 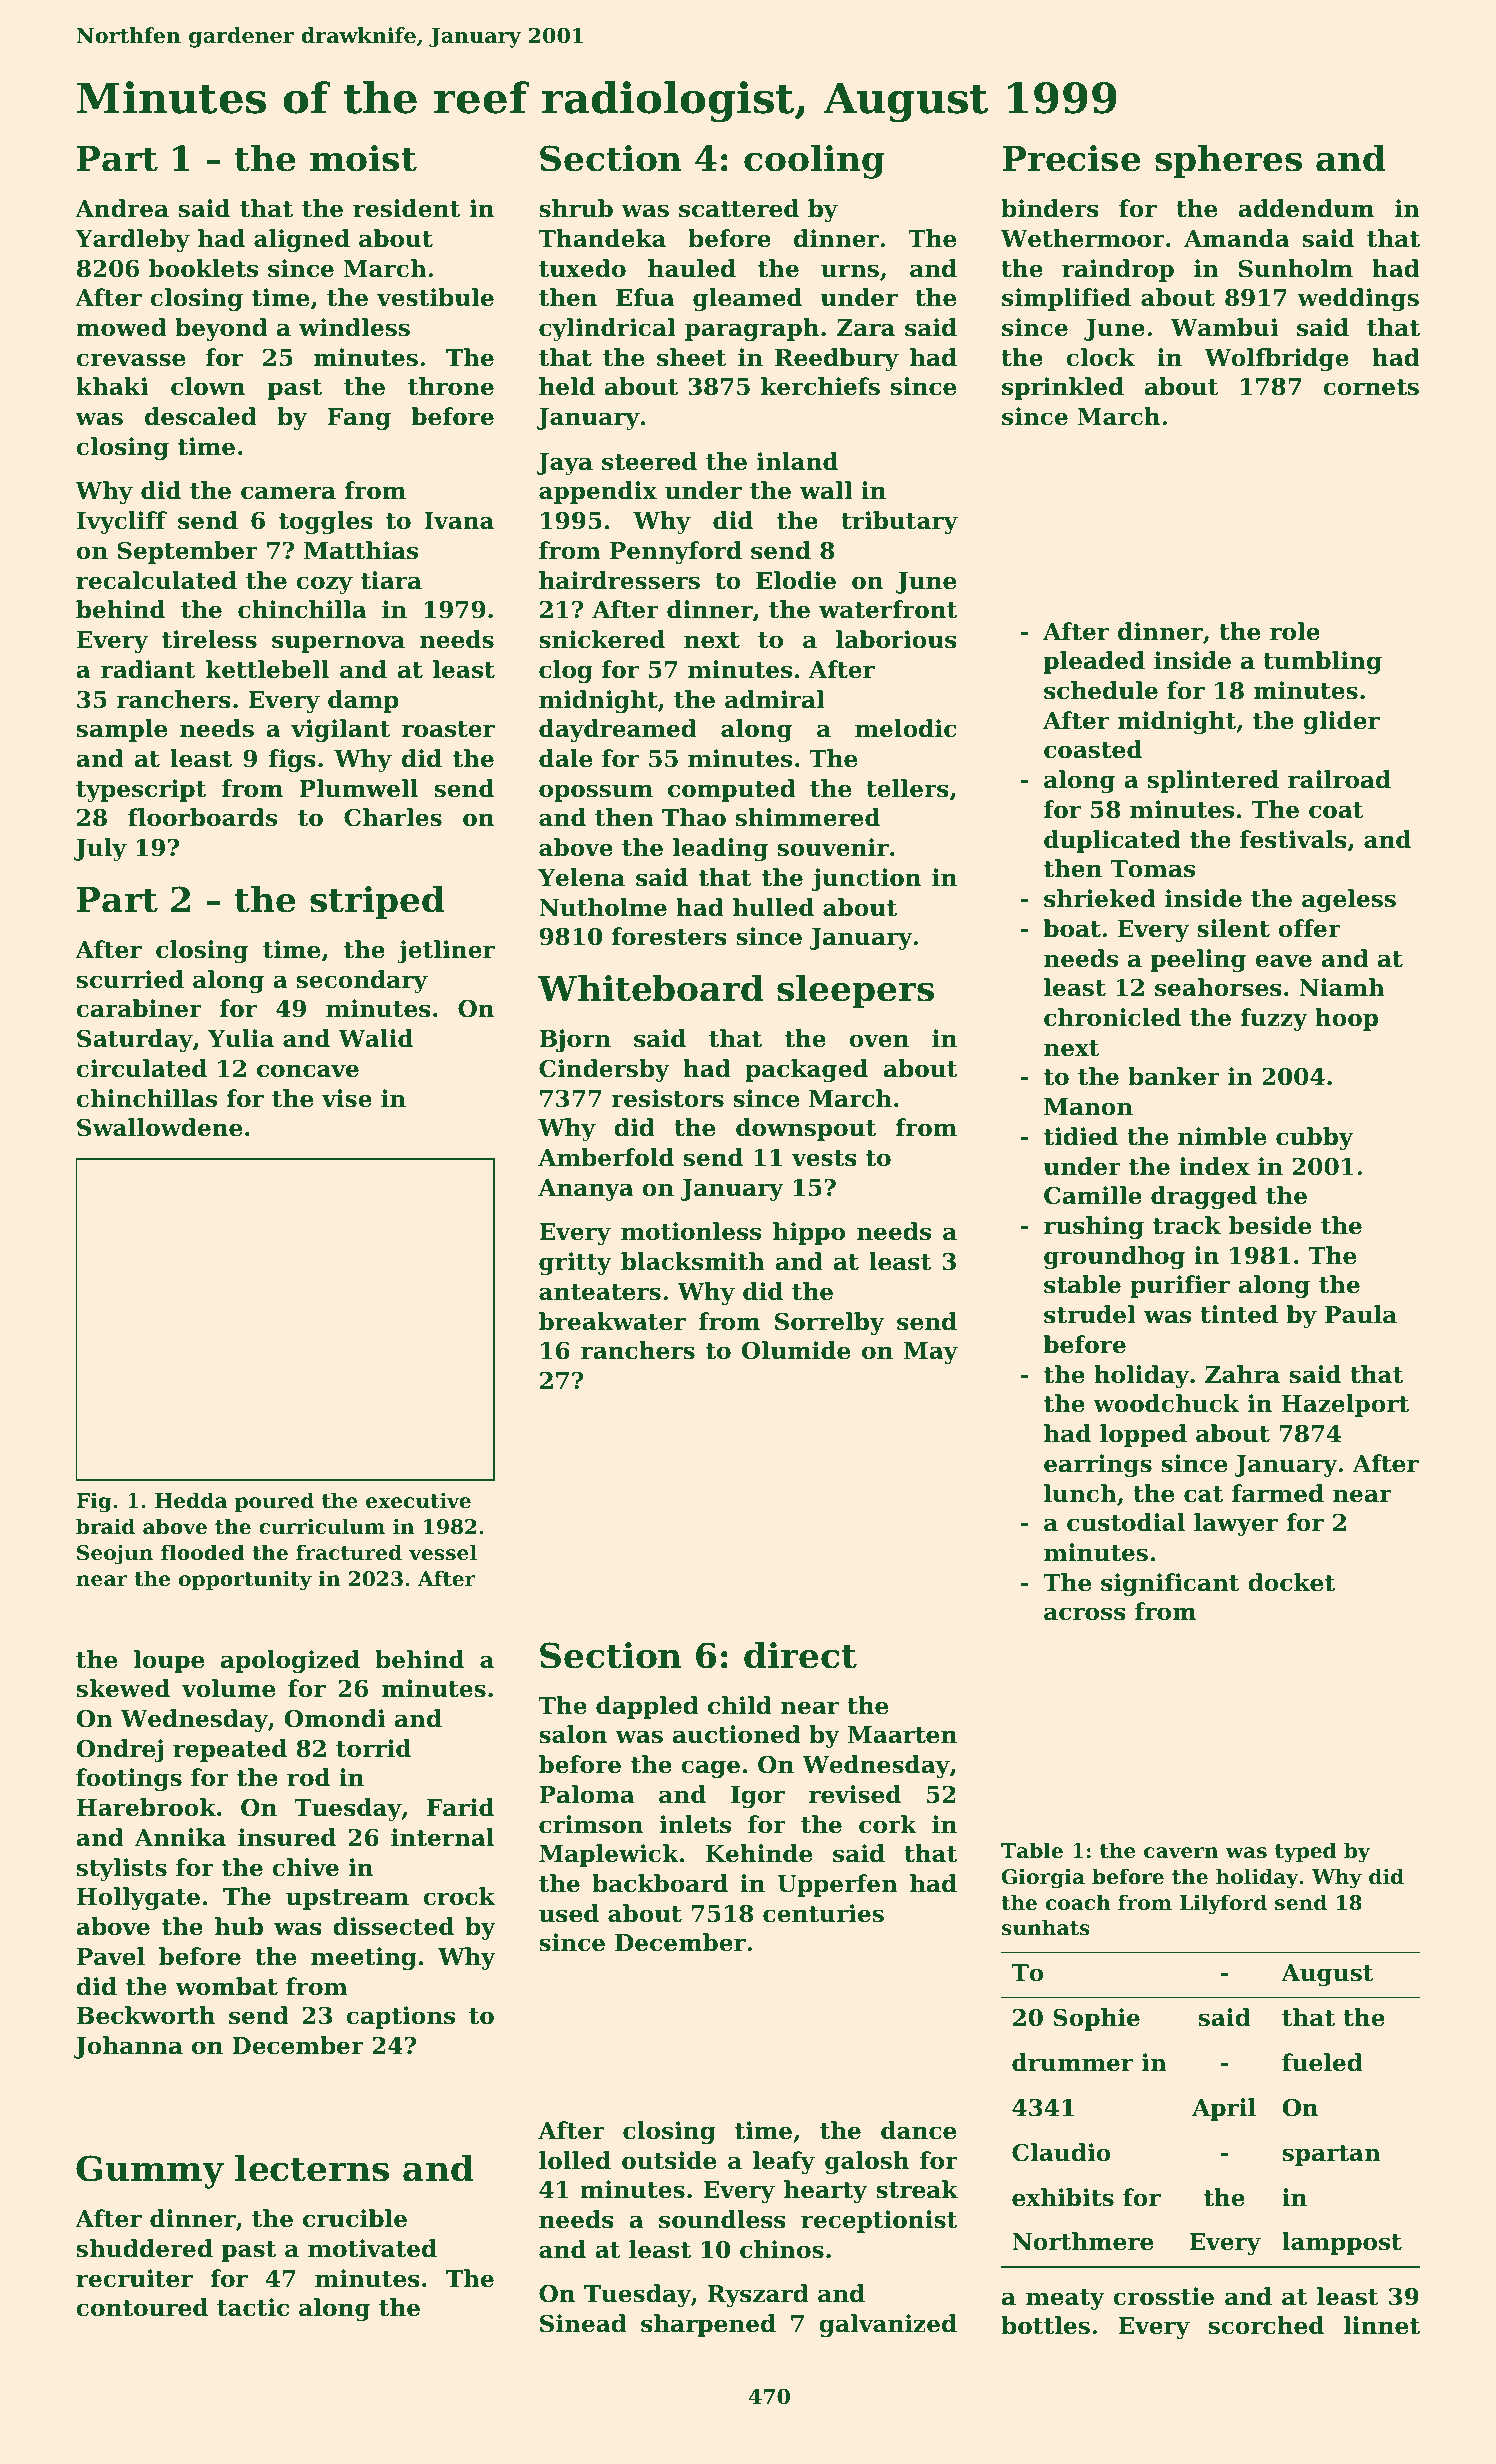 What do you see at coordinates (814, 162) in the screenshot?
I see `cooling` at bounding box center [814, 162].
